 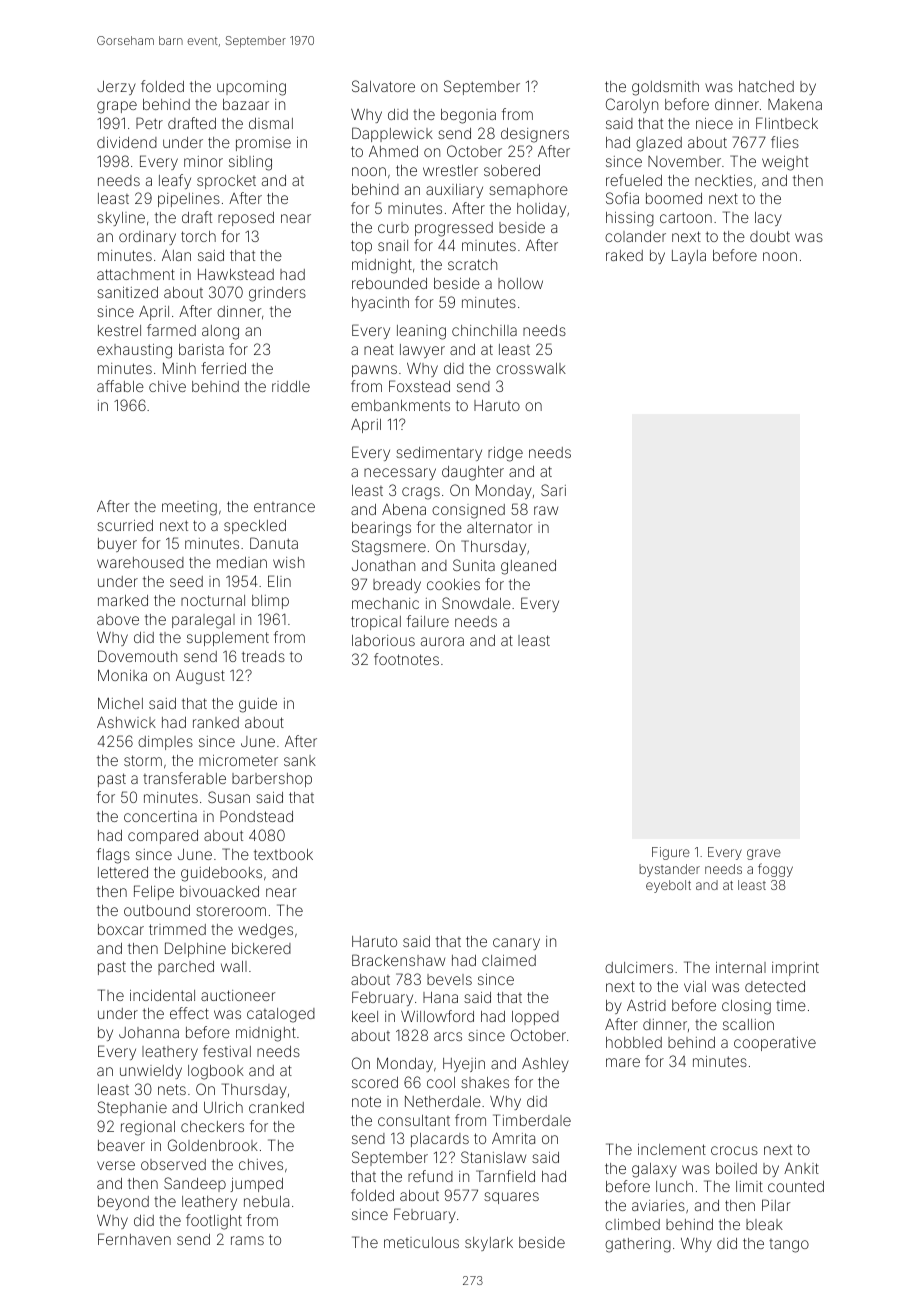 What do you see at coordinates (770, 236) in the screenshot?
I see `doubt` at bounding box center [770, 236].
